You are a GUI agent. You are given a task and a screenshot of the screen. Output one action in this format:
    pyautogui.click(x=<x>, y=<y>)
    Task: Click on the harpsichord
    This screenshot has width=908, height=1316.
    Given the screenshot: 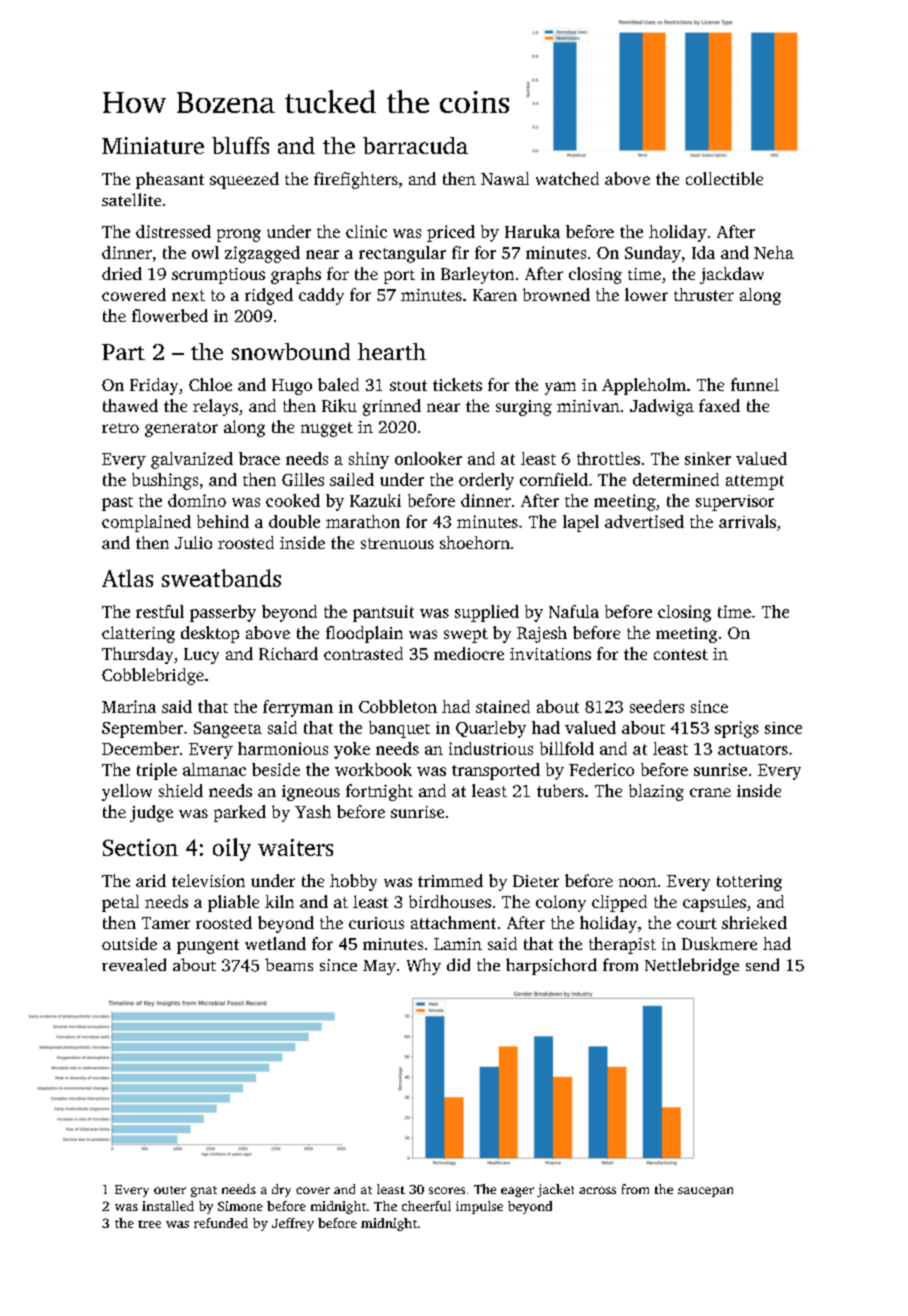 What is the action you would take?
    pyautogui.click(x=551, y=966)
